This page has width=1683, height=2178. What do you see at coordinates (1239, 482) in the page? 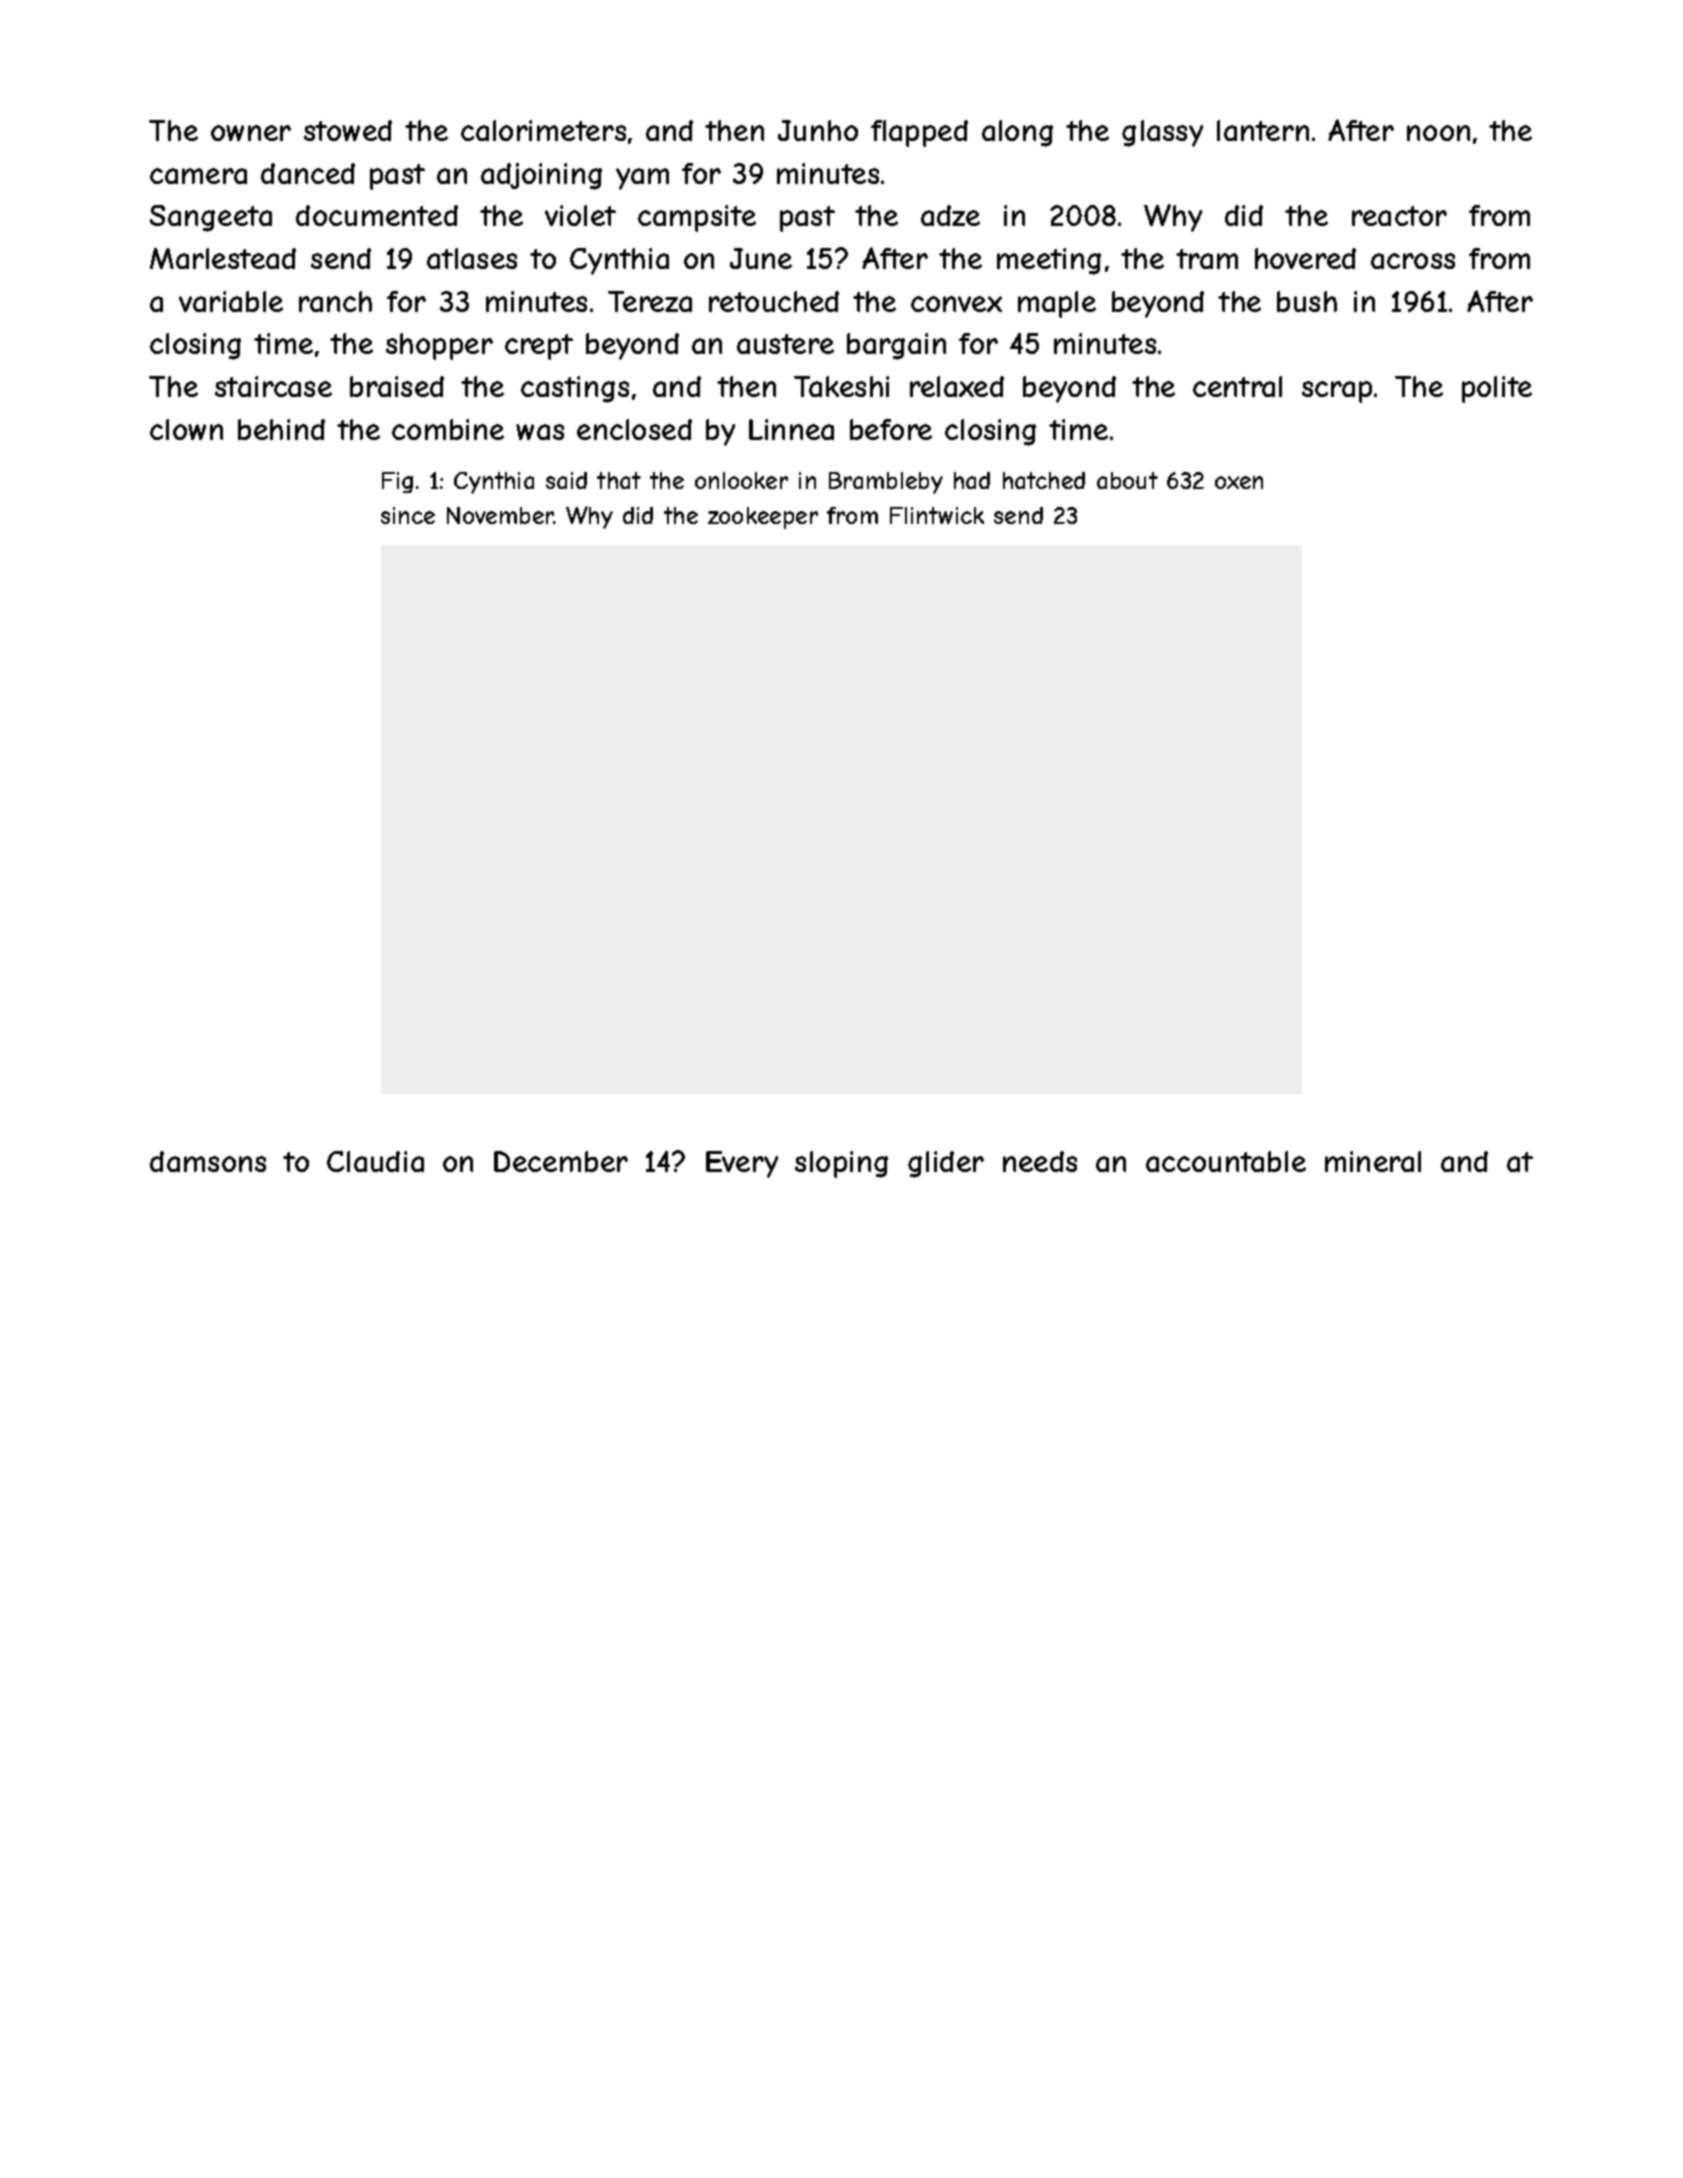
I see `oxen` at bounding box center [1239, 482].
